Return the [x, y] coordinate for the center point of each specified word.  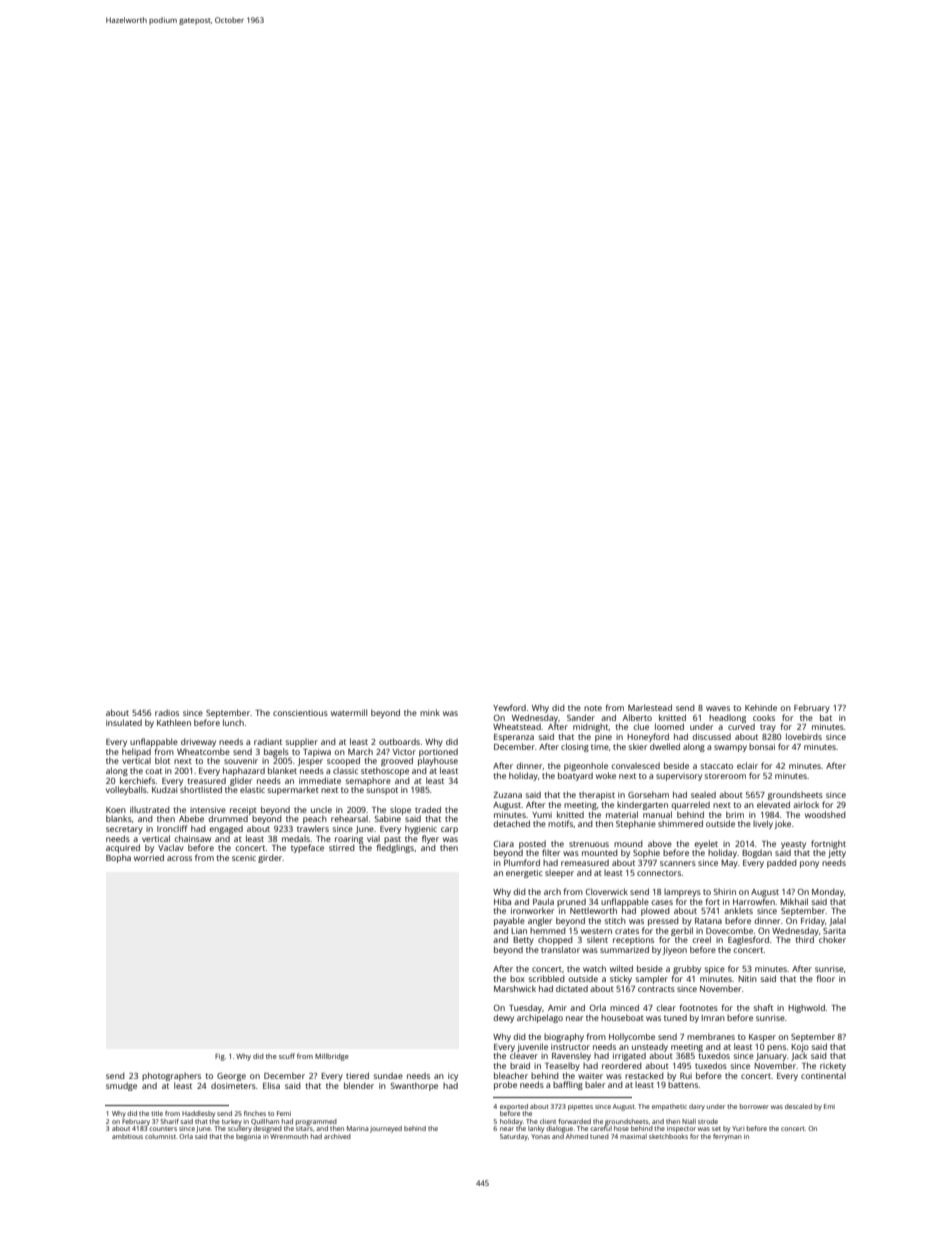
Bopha [118, 858]
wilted [621, 968]
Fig [220, 1057]
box [517, 978]
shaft [763, 1007]
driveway [198, 742]
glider [241, 781]
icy [453, 1077]
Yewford [509, 707]
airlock [806, 804]
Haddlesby [198, 1114]
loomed [669, 726]
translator [560, 949]
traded [428, 809]
